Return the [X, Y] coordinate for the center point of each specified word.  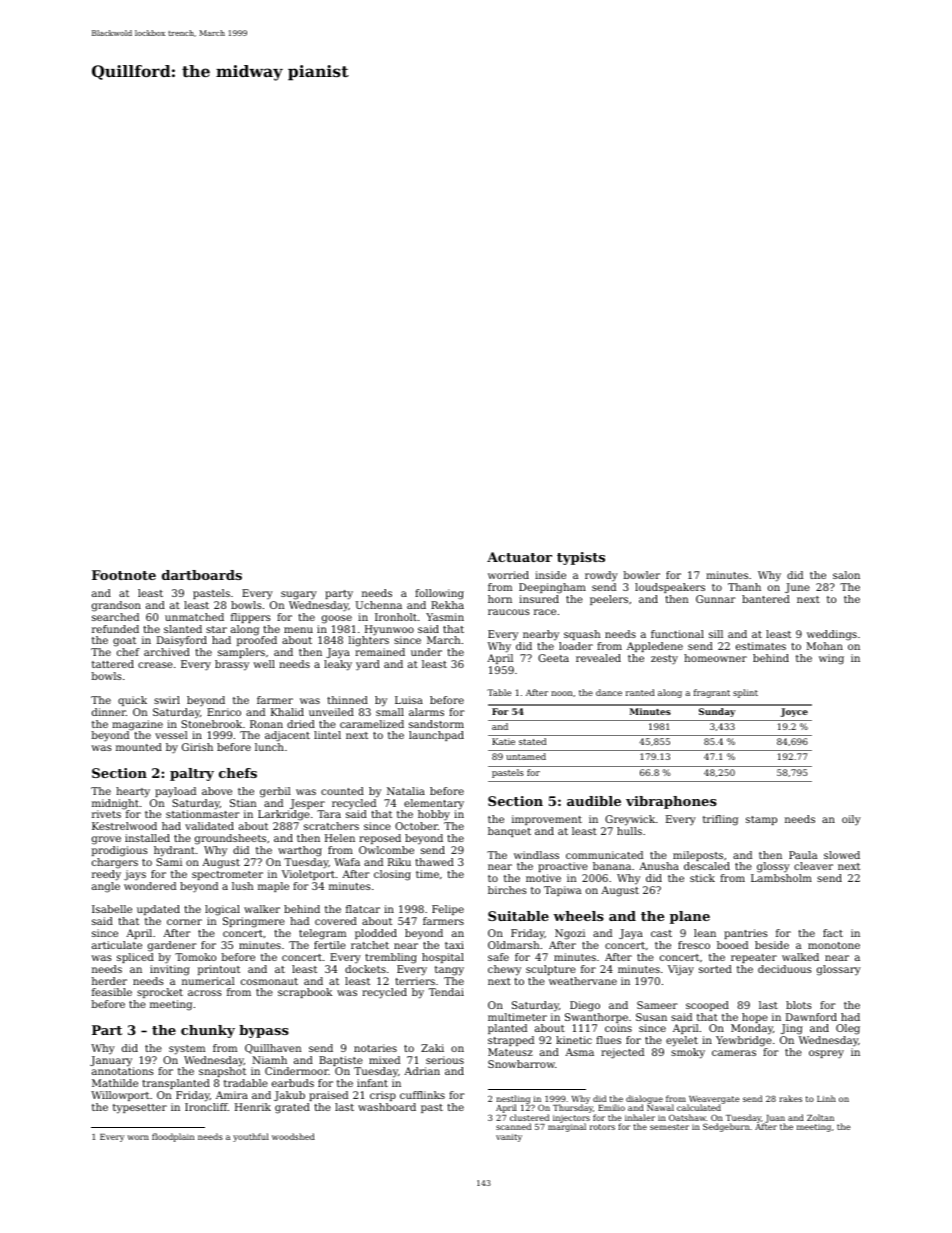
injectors [571, 1119]
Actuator [519, 557]
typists [581, 558]
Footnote [124, 575]
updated [158, 910]
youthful [251, 1137]
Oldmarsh [513, 945]
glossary [839, 970]
